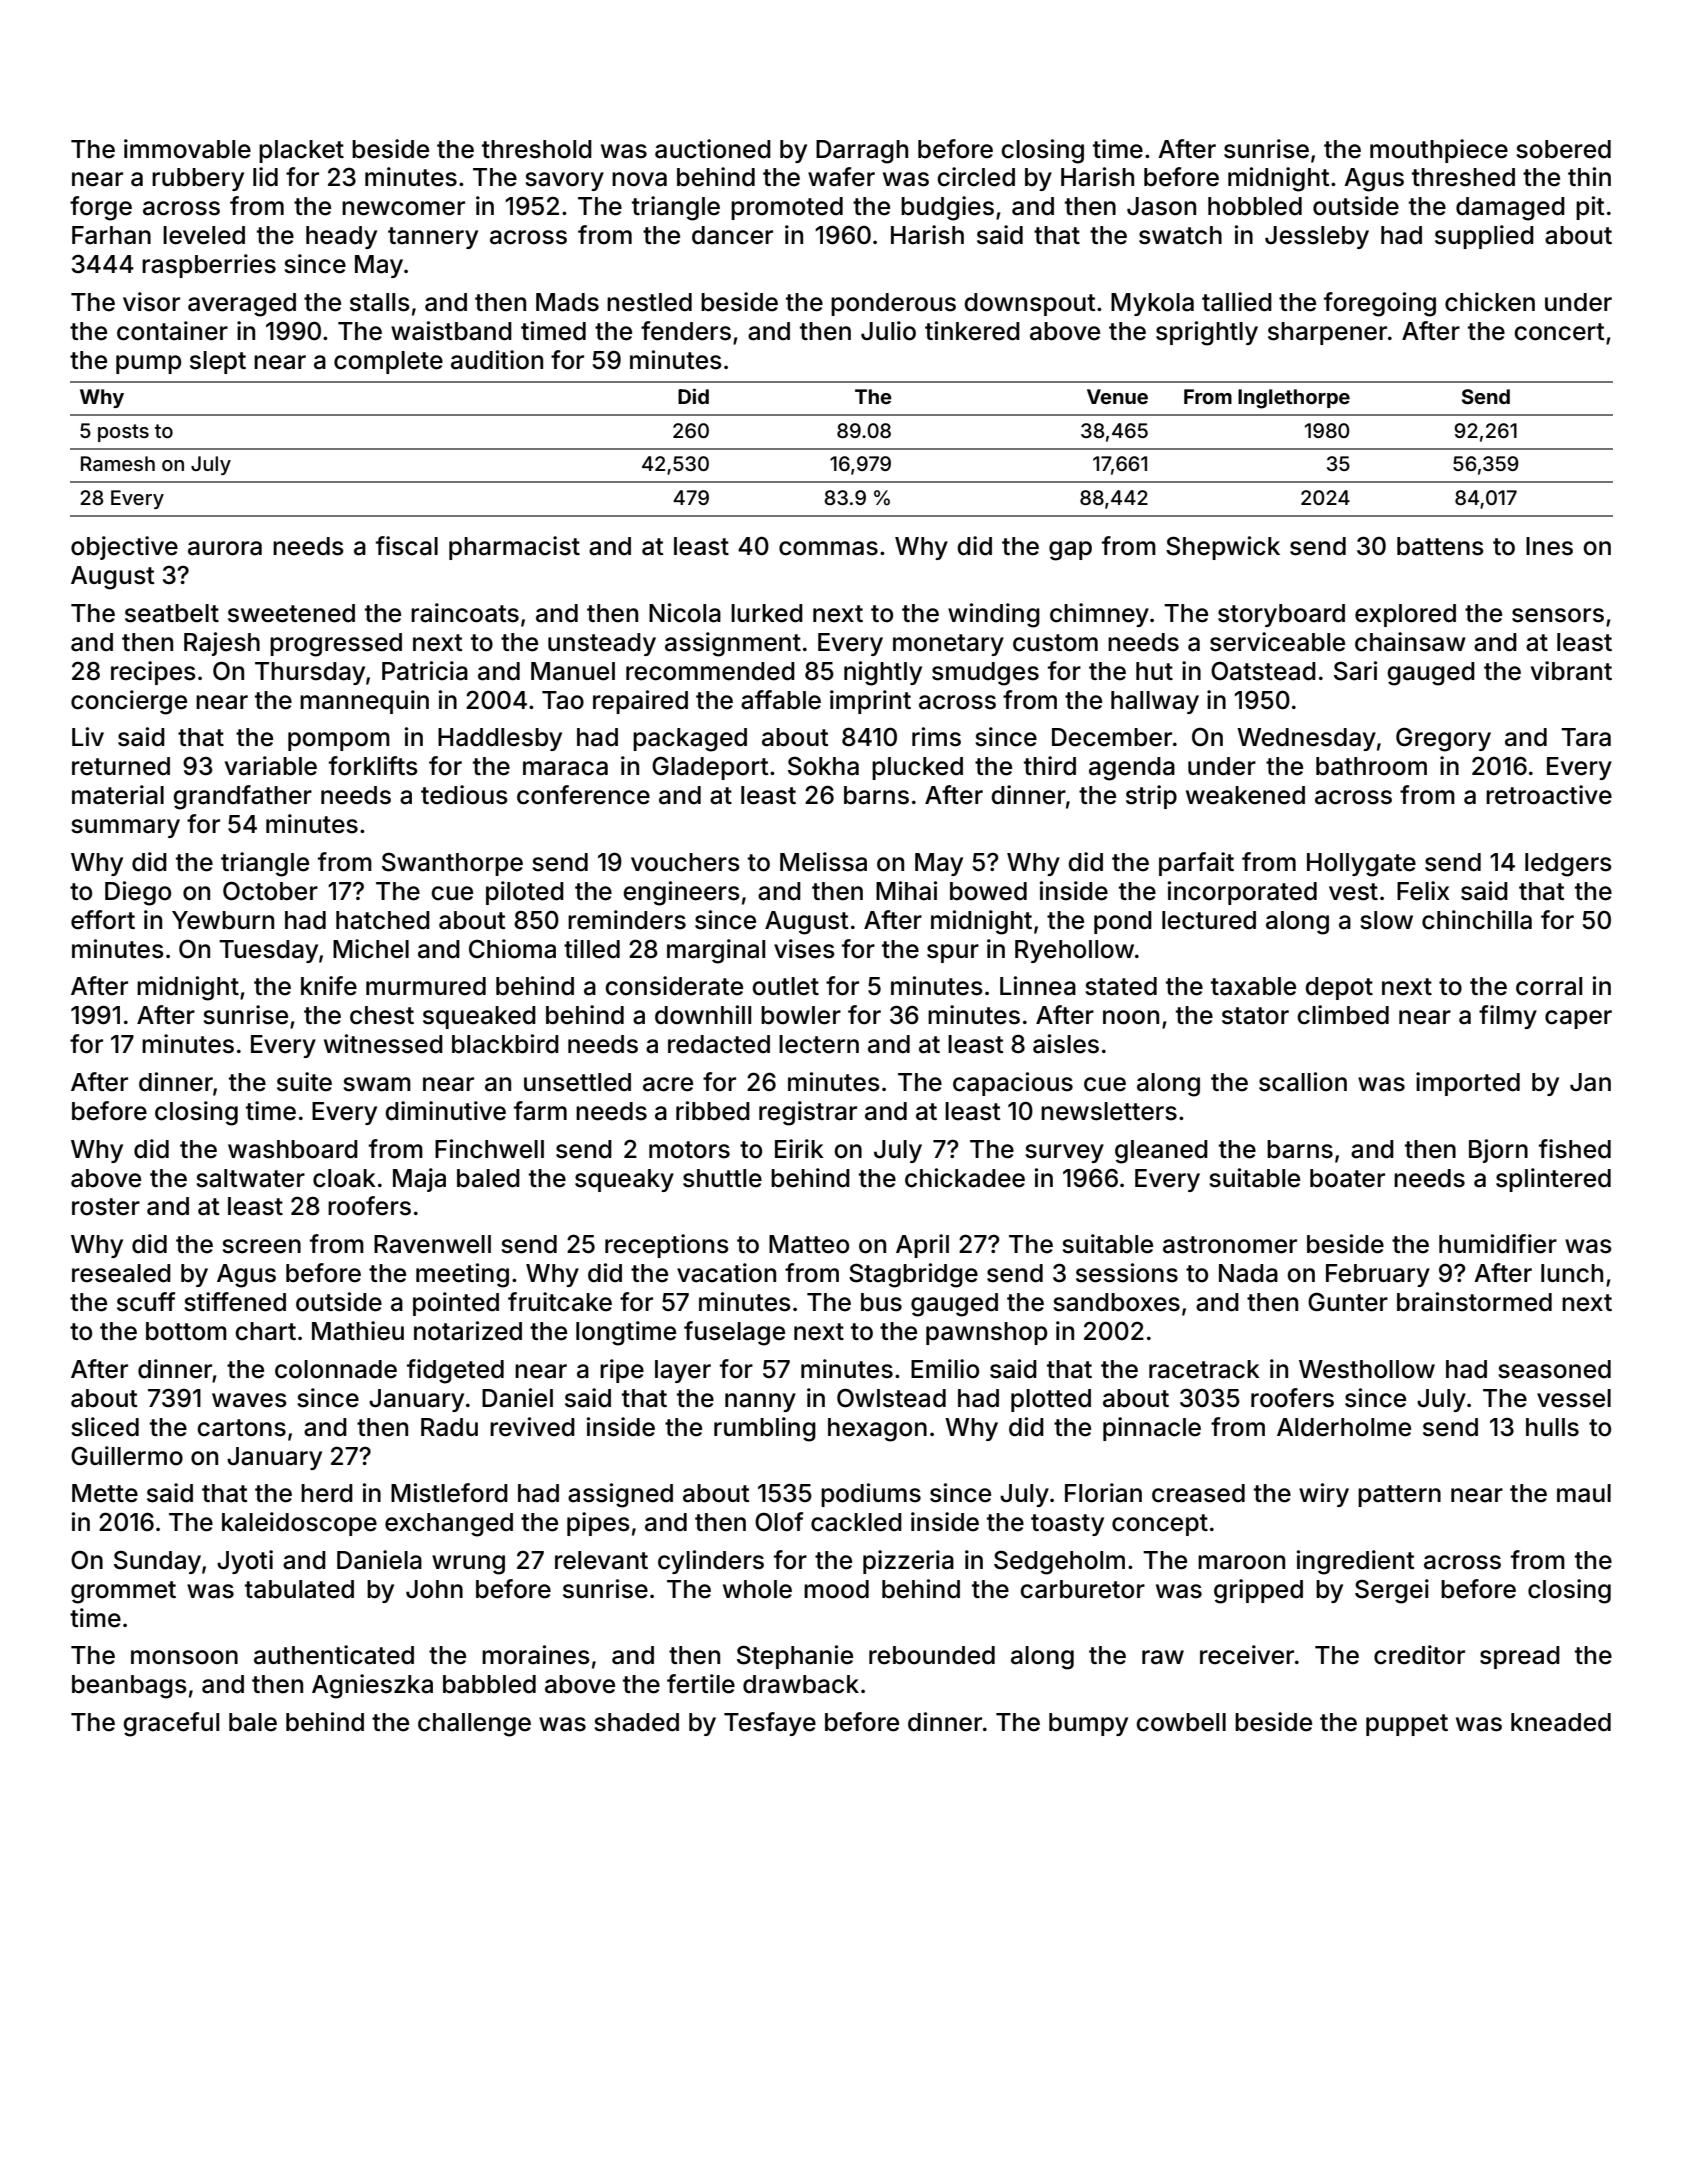 The image size is (1683, 2178). Describe the element at coordinates (726, 1273) in the screenshot. I see `vacation` at that location.
